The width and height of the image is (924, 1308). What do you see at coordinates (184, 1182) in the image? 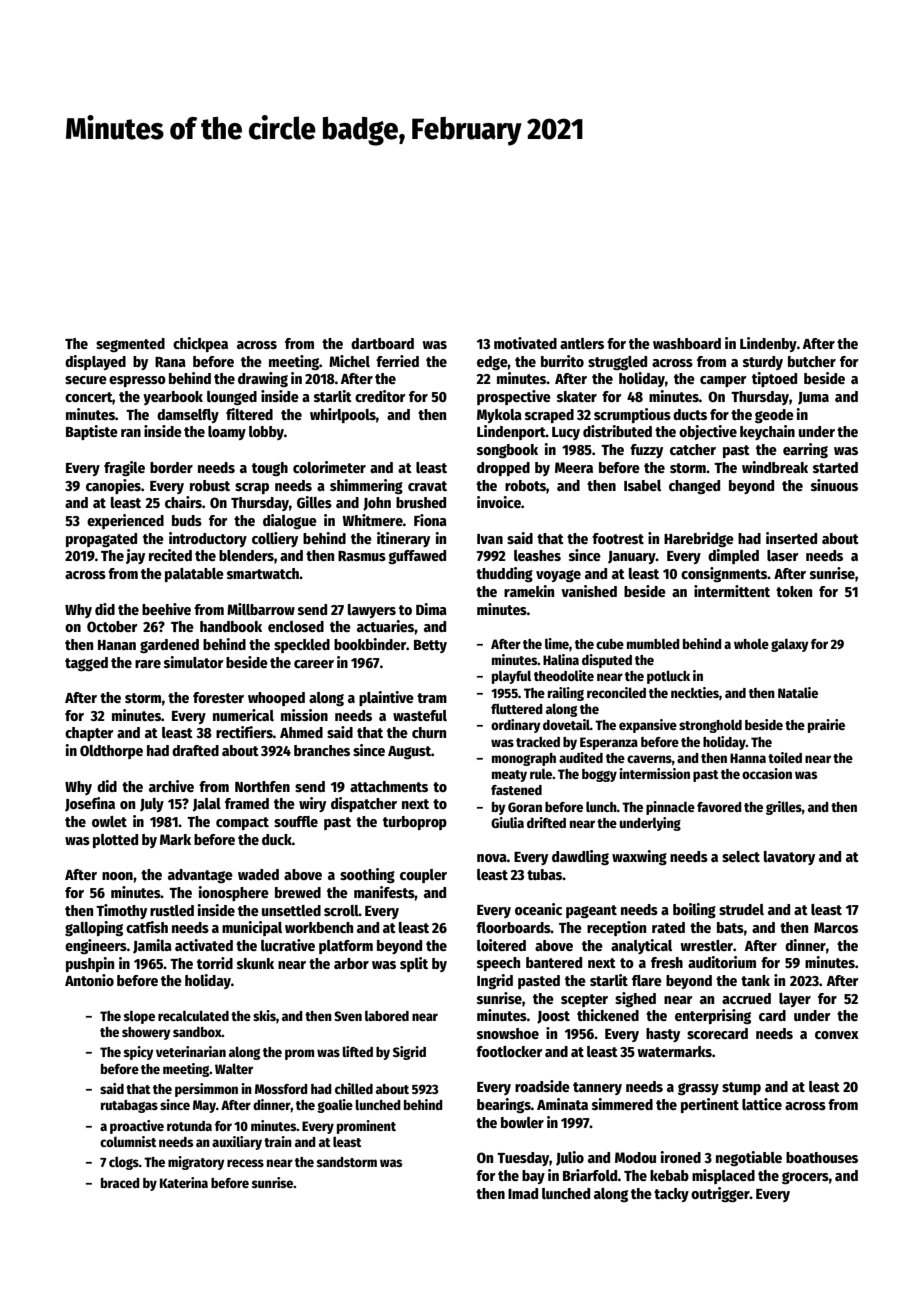
I see `Katerina` at bounding box center [184, 1182].
